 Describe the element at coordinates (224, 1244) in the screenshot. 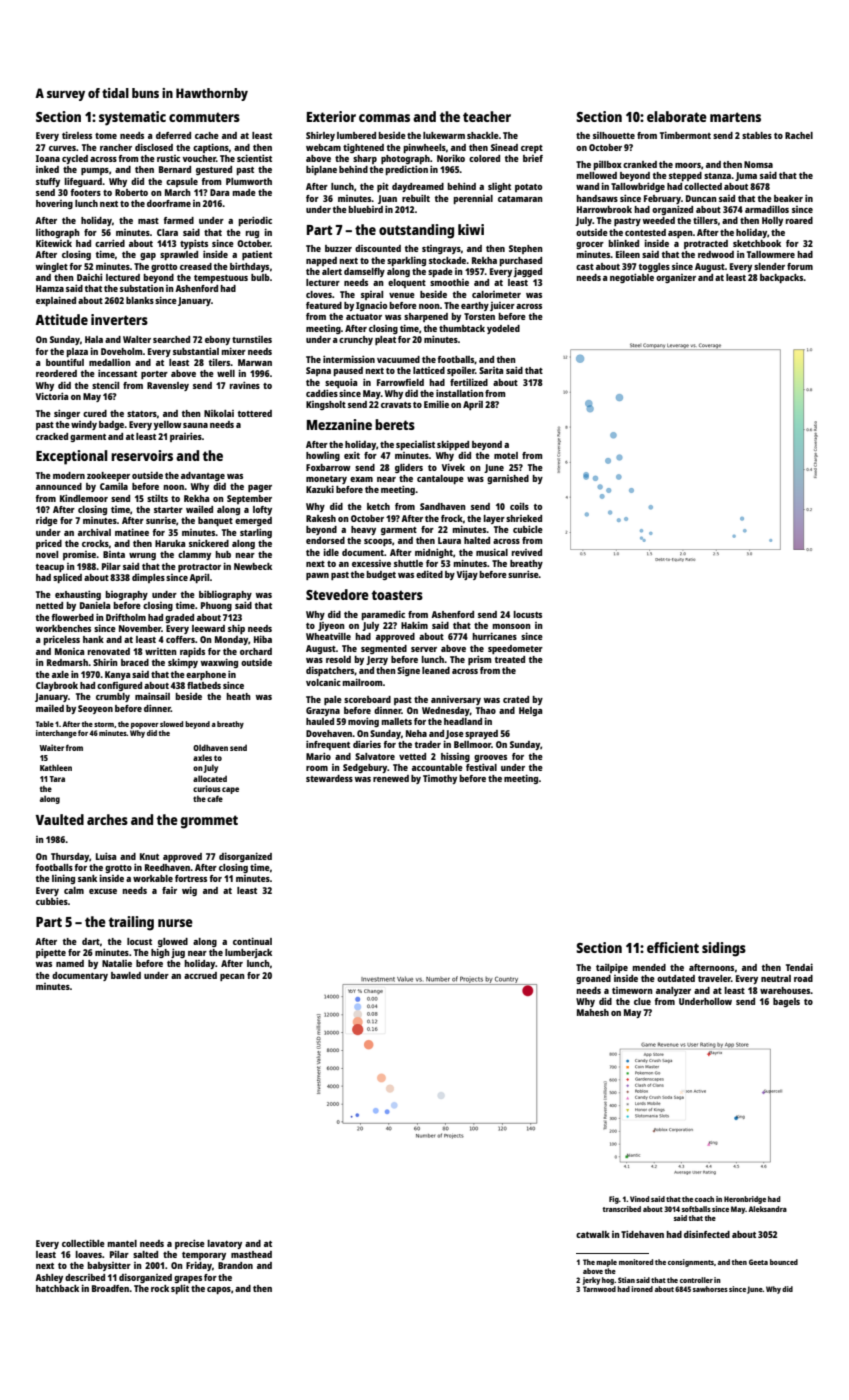

I see `lavatory` at that location.
